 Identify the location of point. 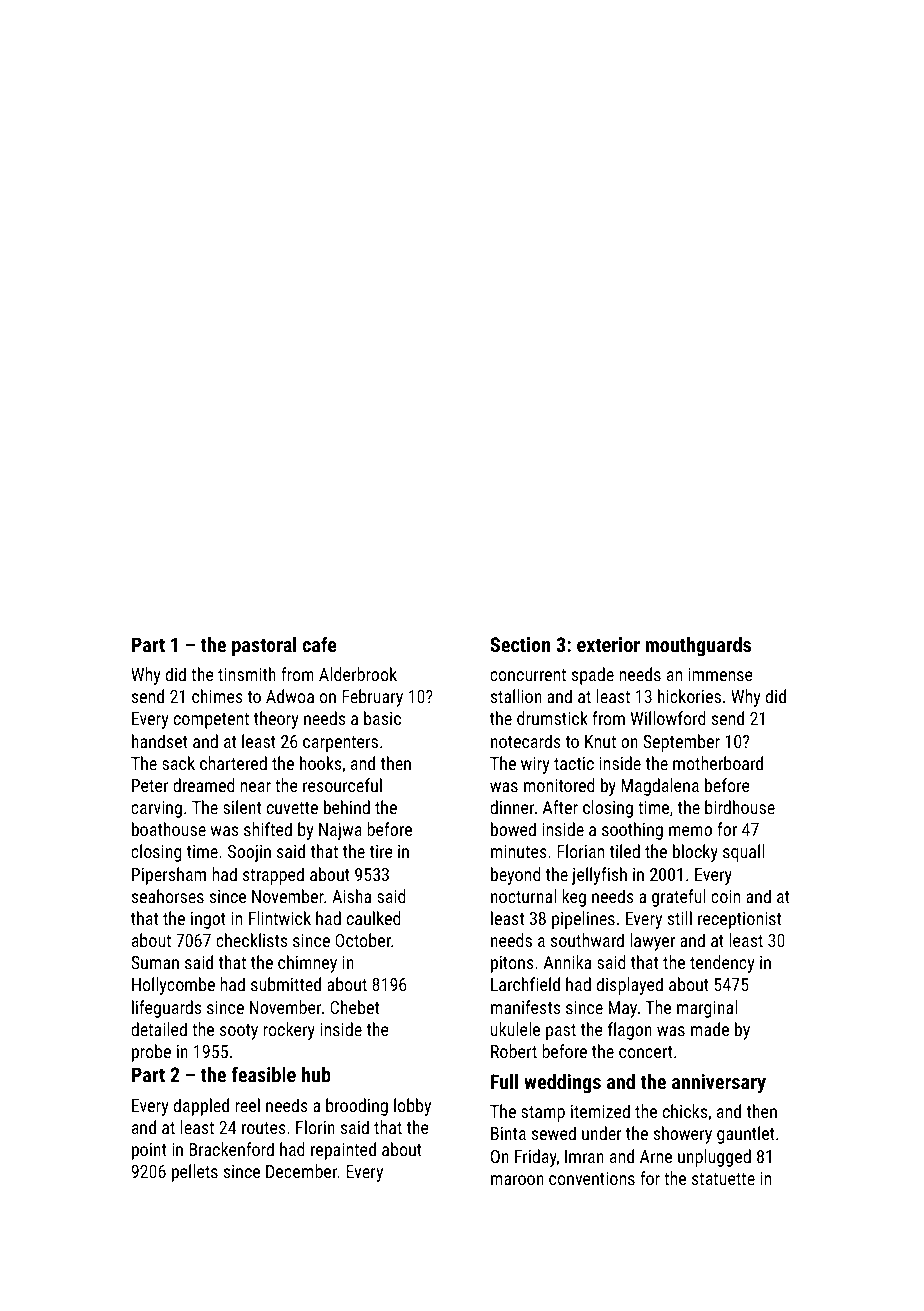
(149, 1151).
